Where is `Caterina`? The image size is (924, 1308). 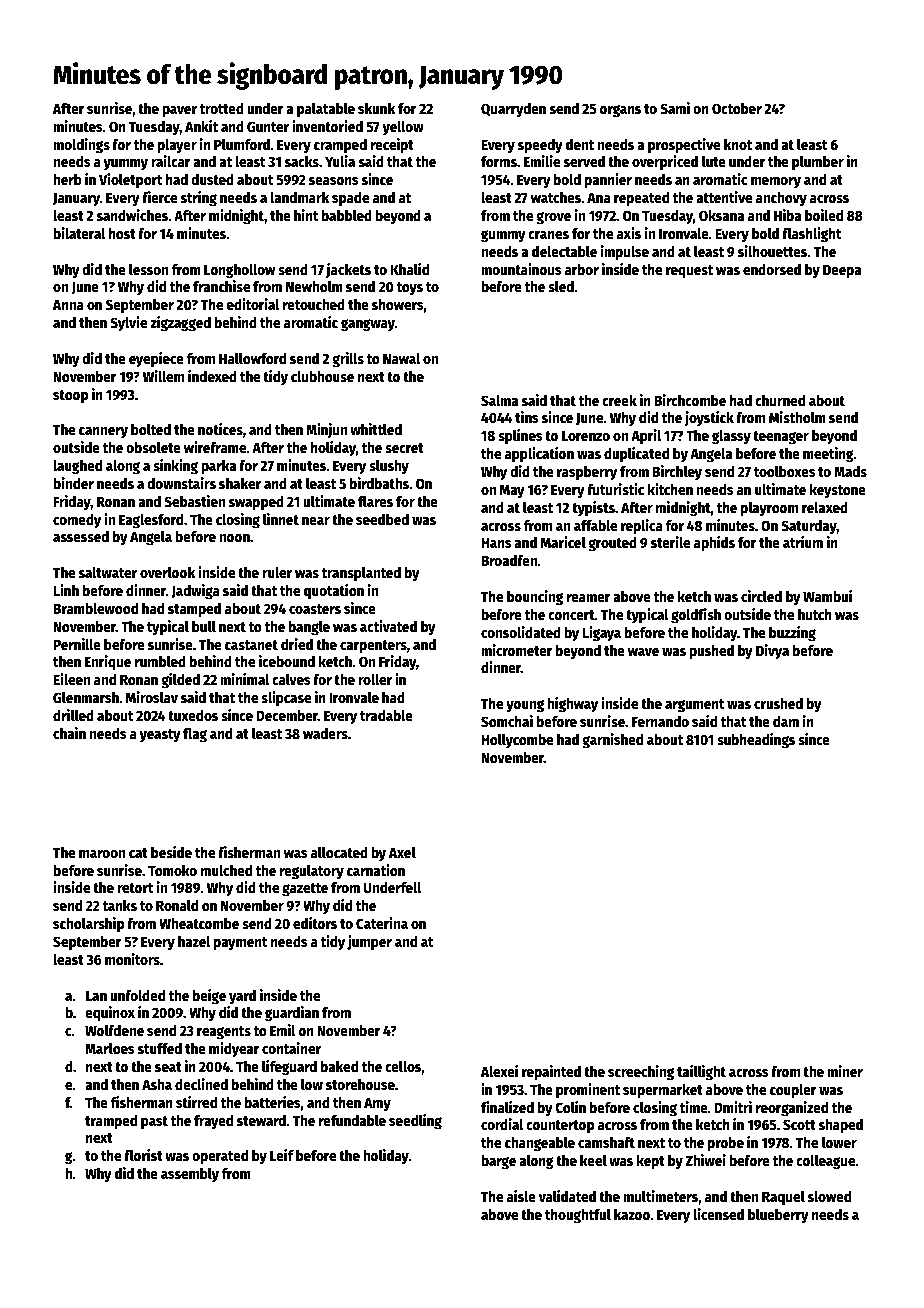 Caterina is located at coordinates (382, 923).
